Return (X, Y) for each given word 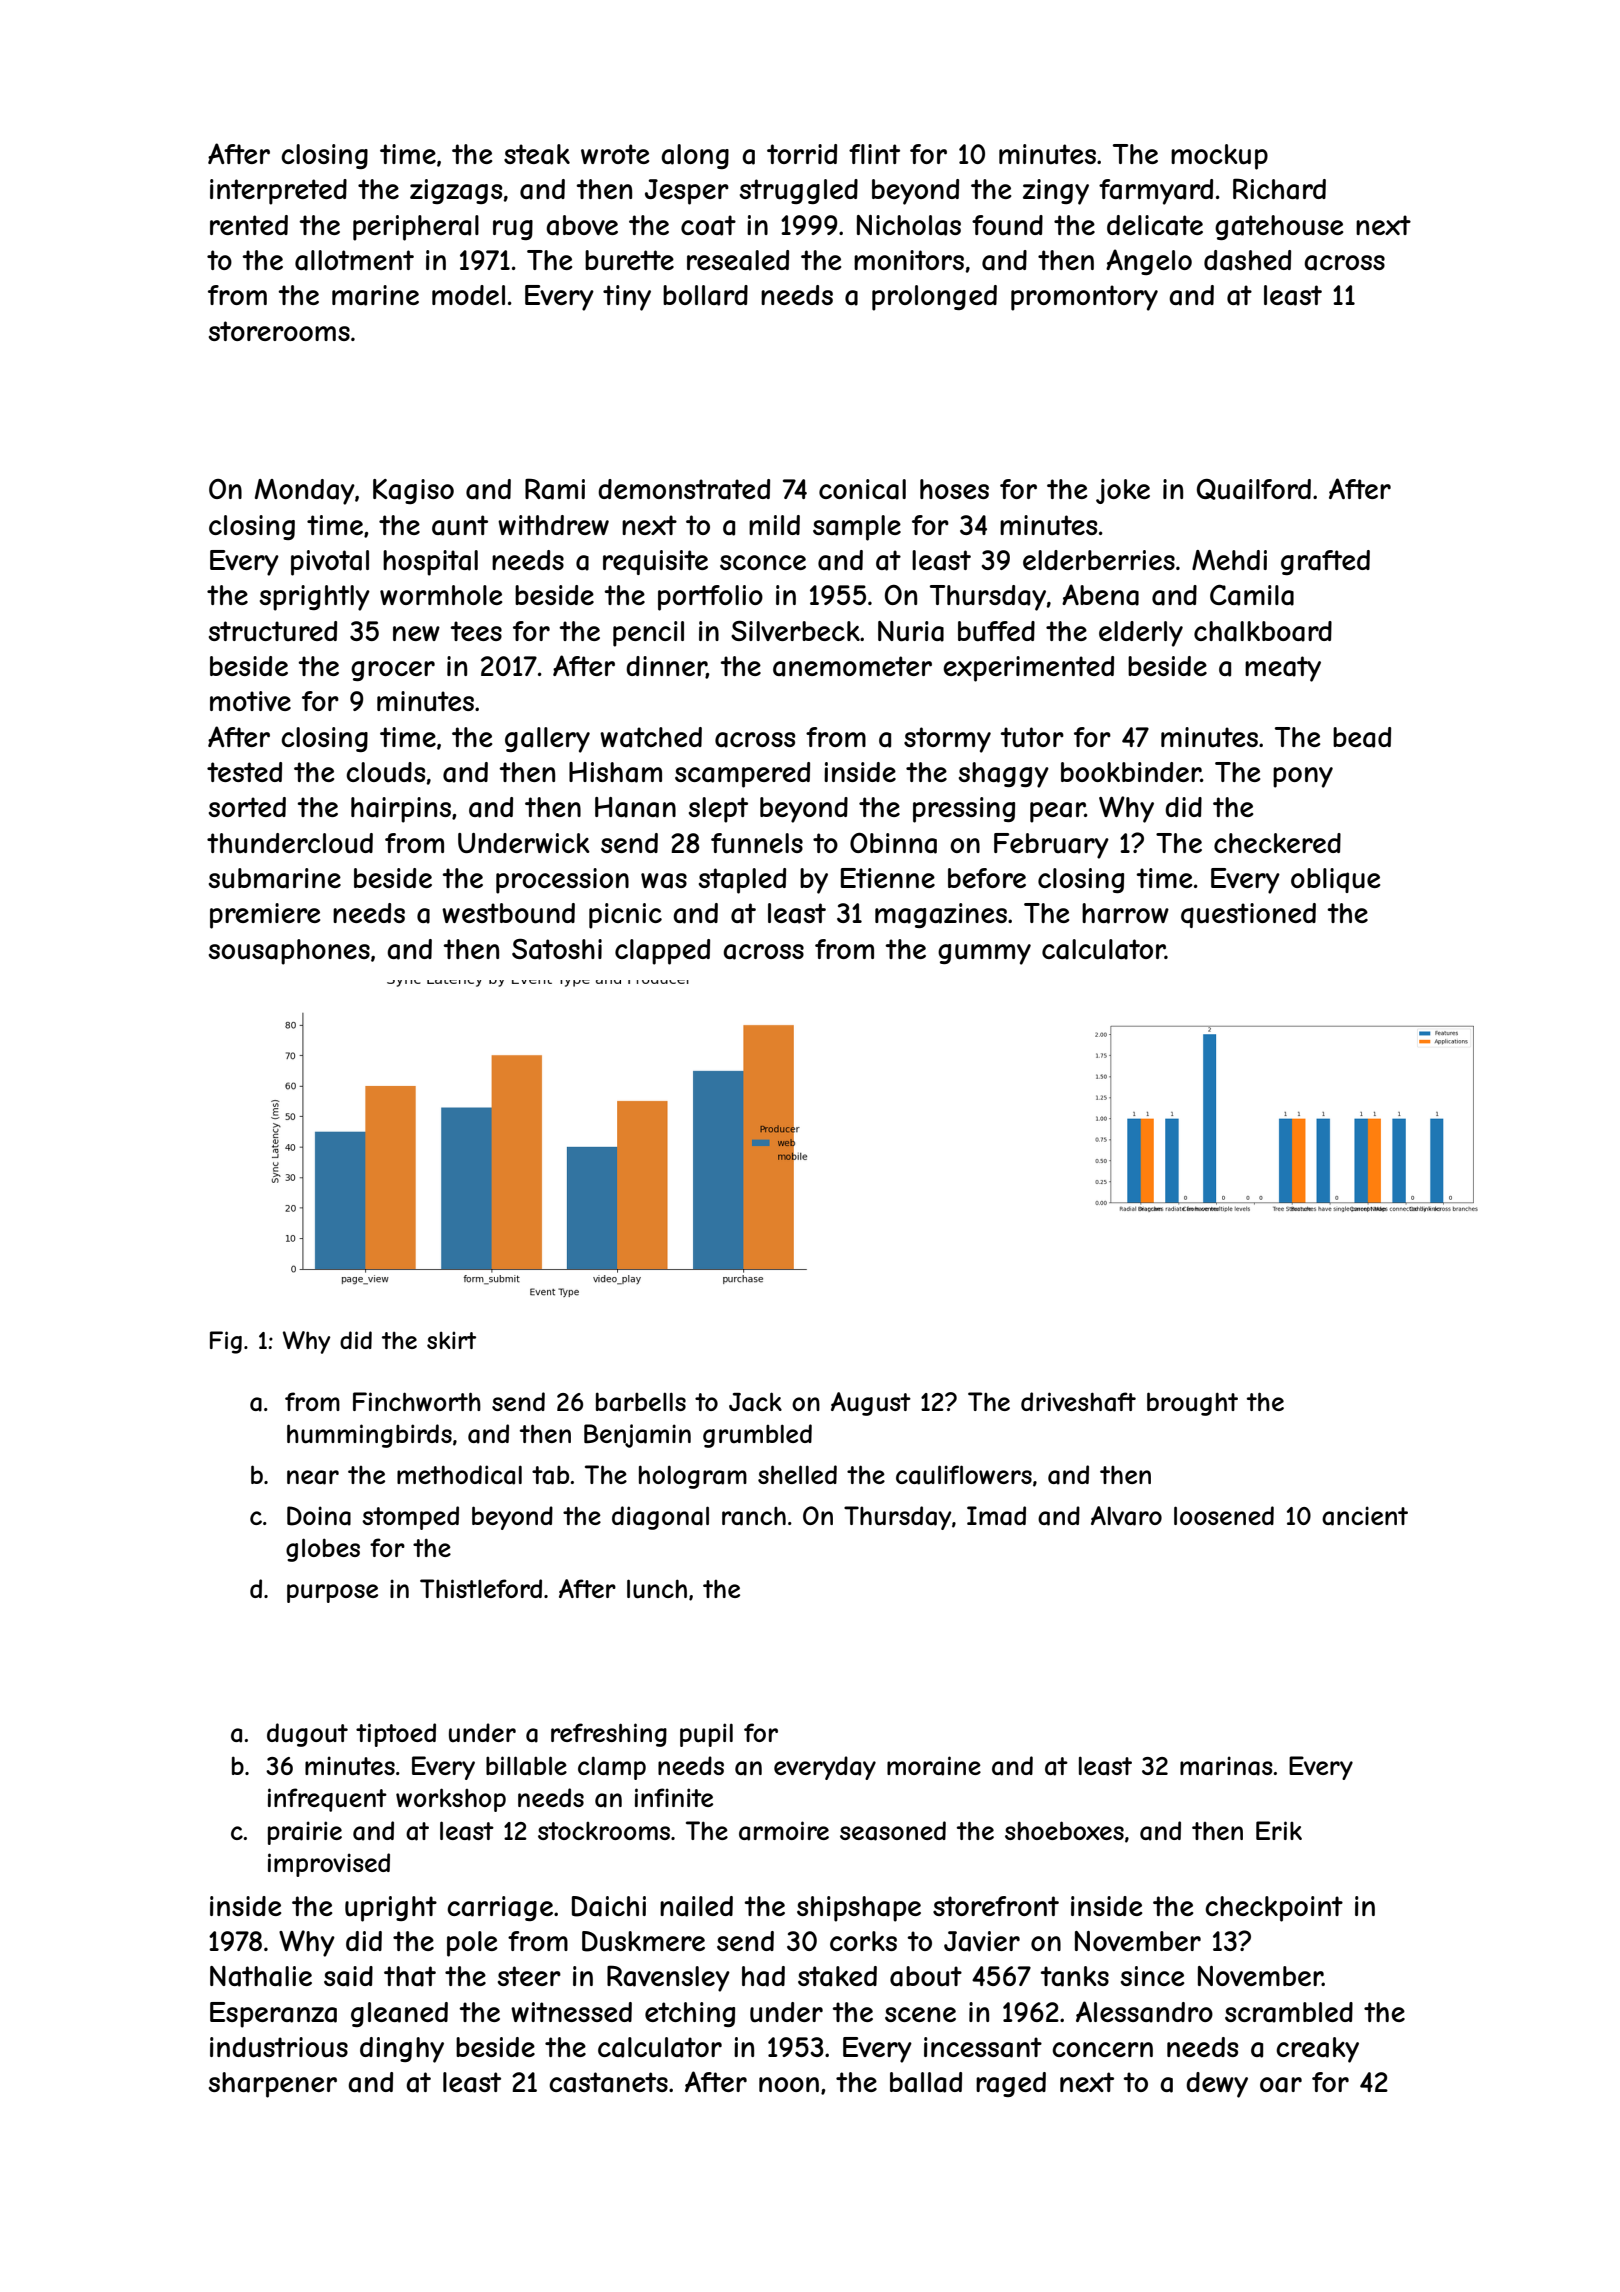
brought (1192, 1404)
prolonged (934, 298)
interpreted (278, 192)
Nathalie (261, 1976)
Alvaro (1126, 1516)
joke (1123, 491)
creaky (1317, 2050)
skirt (451, 1340)
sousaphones (289, 952)
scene (920, 2014)
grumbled (757, 1436)
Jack (755, 1402)
